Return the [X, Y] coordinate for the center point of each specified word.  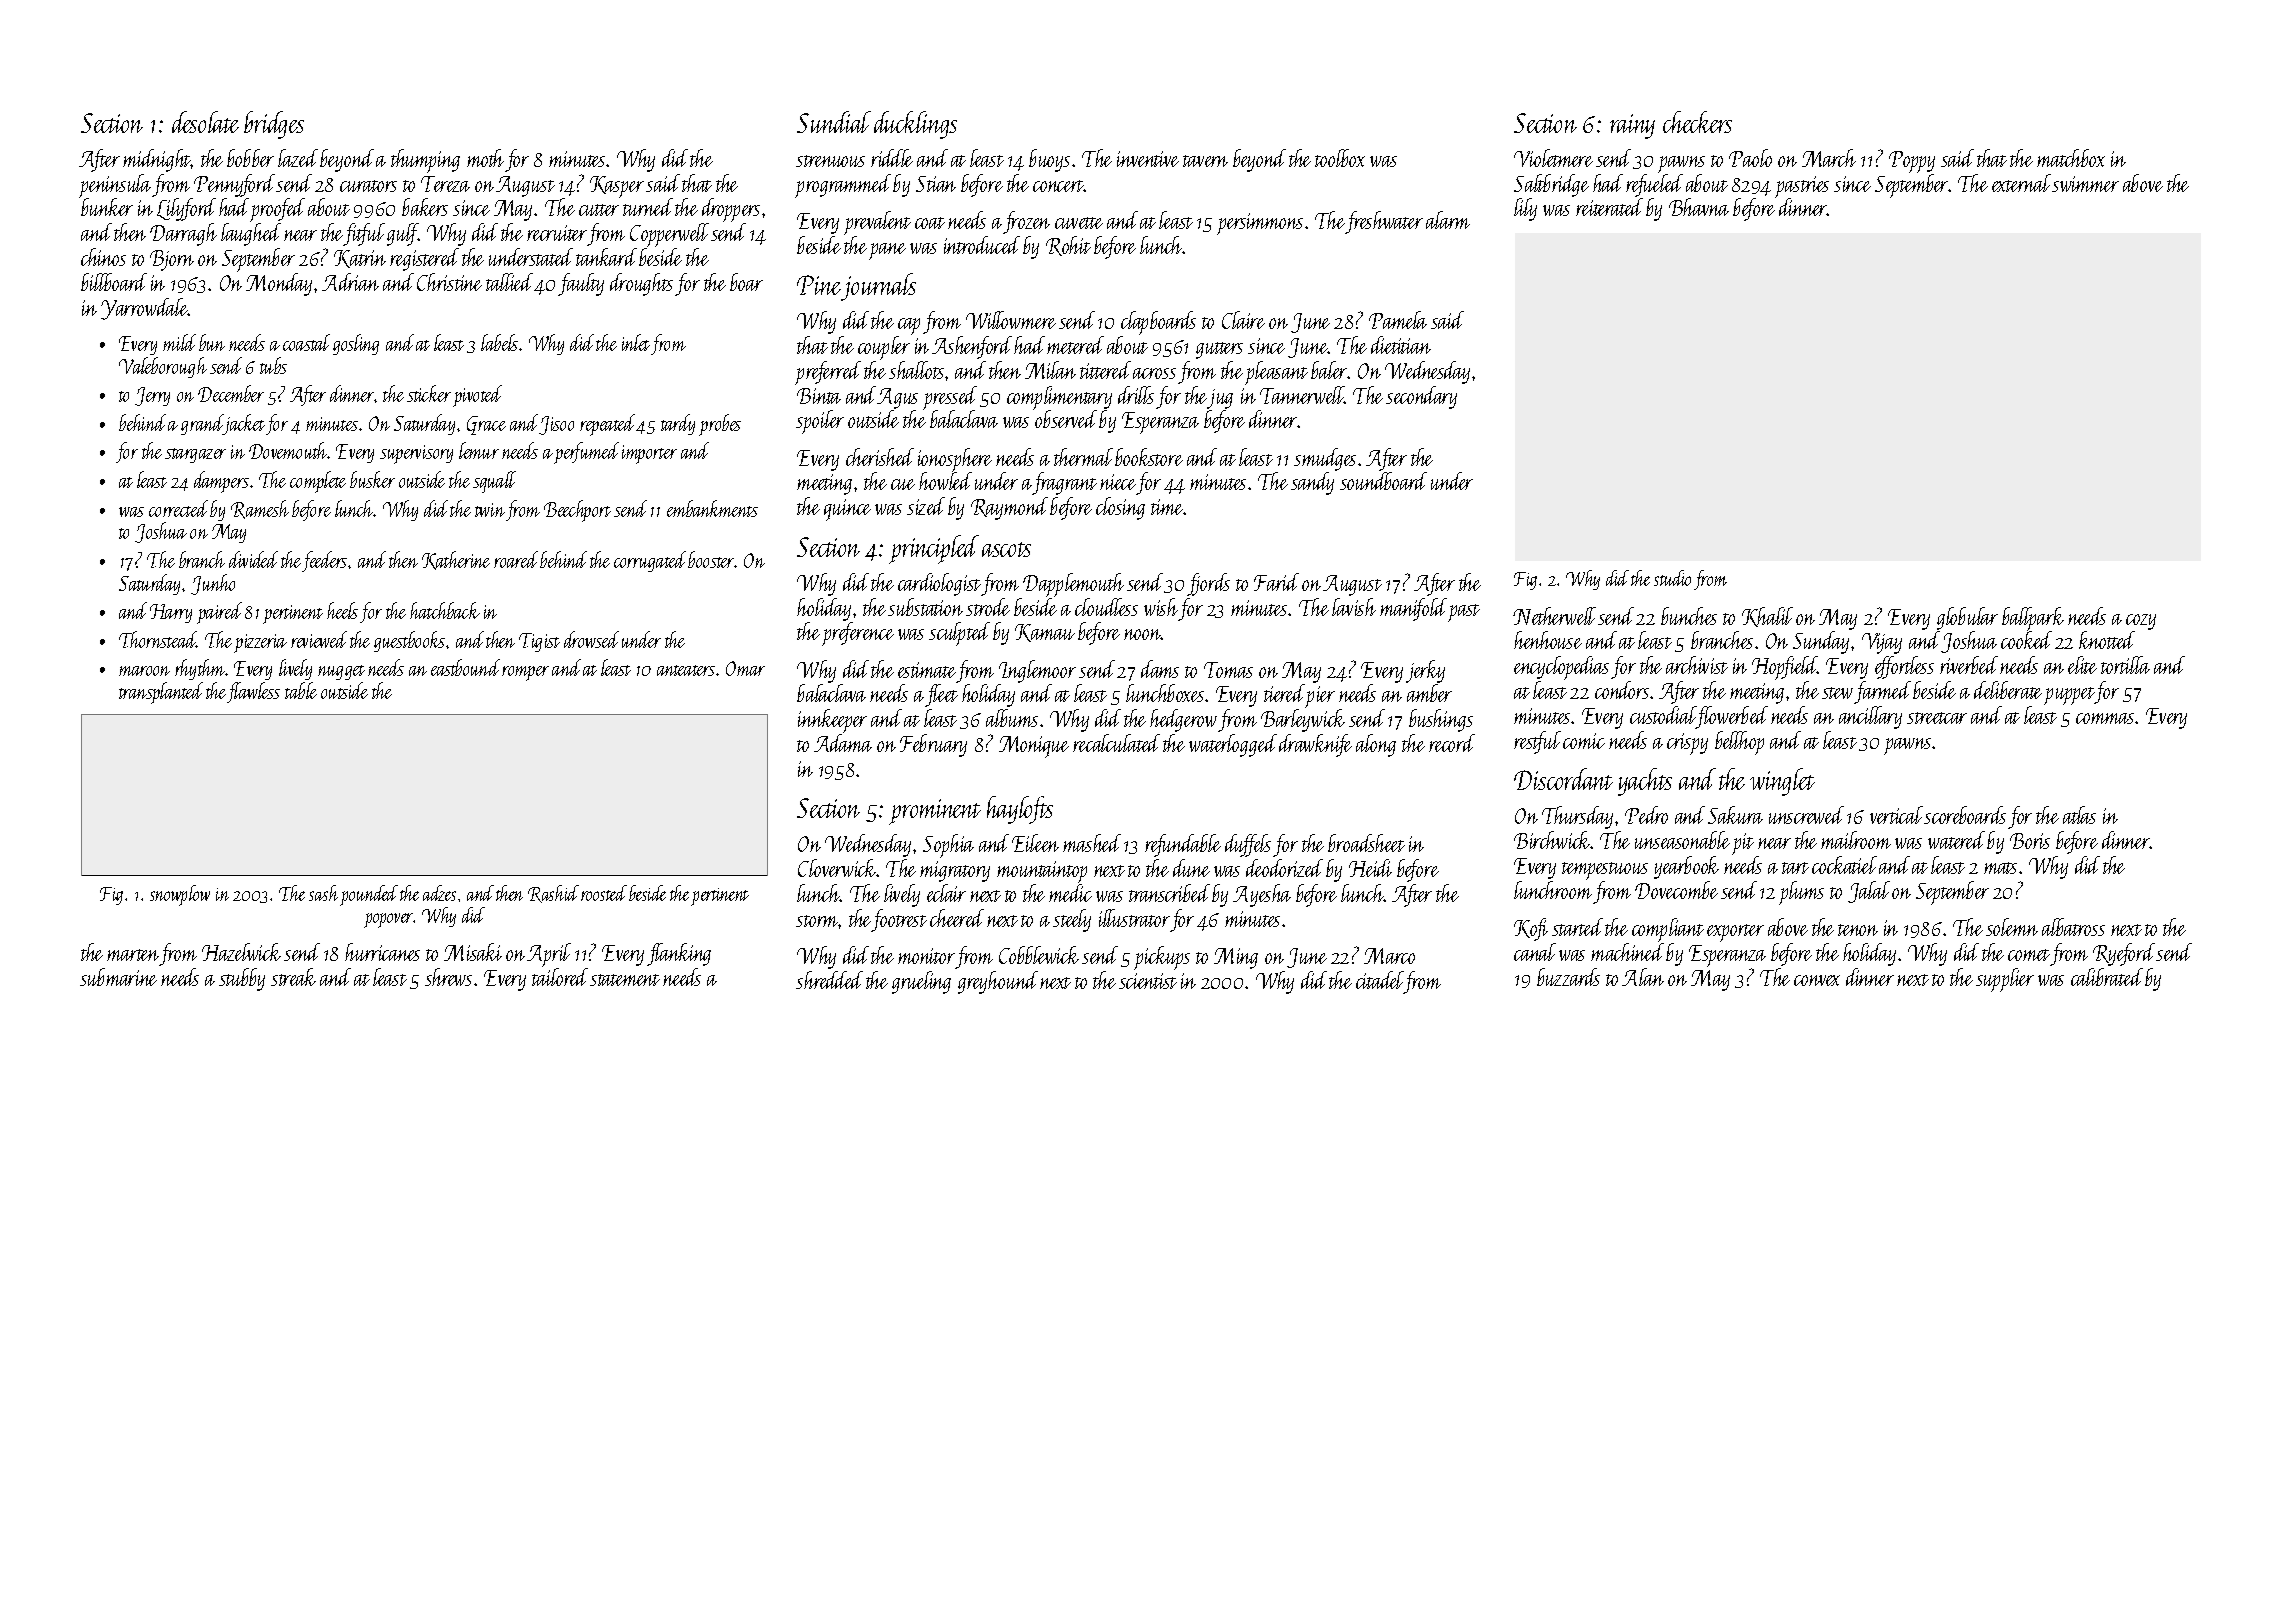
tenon [1858, 930]
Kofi [1531, 929]
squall [494, 482]
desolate [205, 122]
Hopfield [1785, 668]
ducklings [915, 125]
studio [1672, 578]
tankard [606, 257]
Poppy [1912, 162]
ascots [1006, 549]
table [301, 690]
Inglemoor [1037, 671]
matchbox [2071, 158]
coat [930, 223]
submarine [118, 977]
